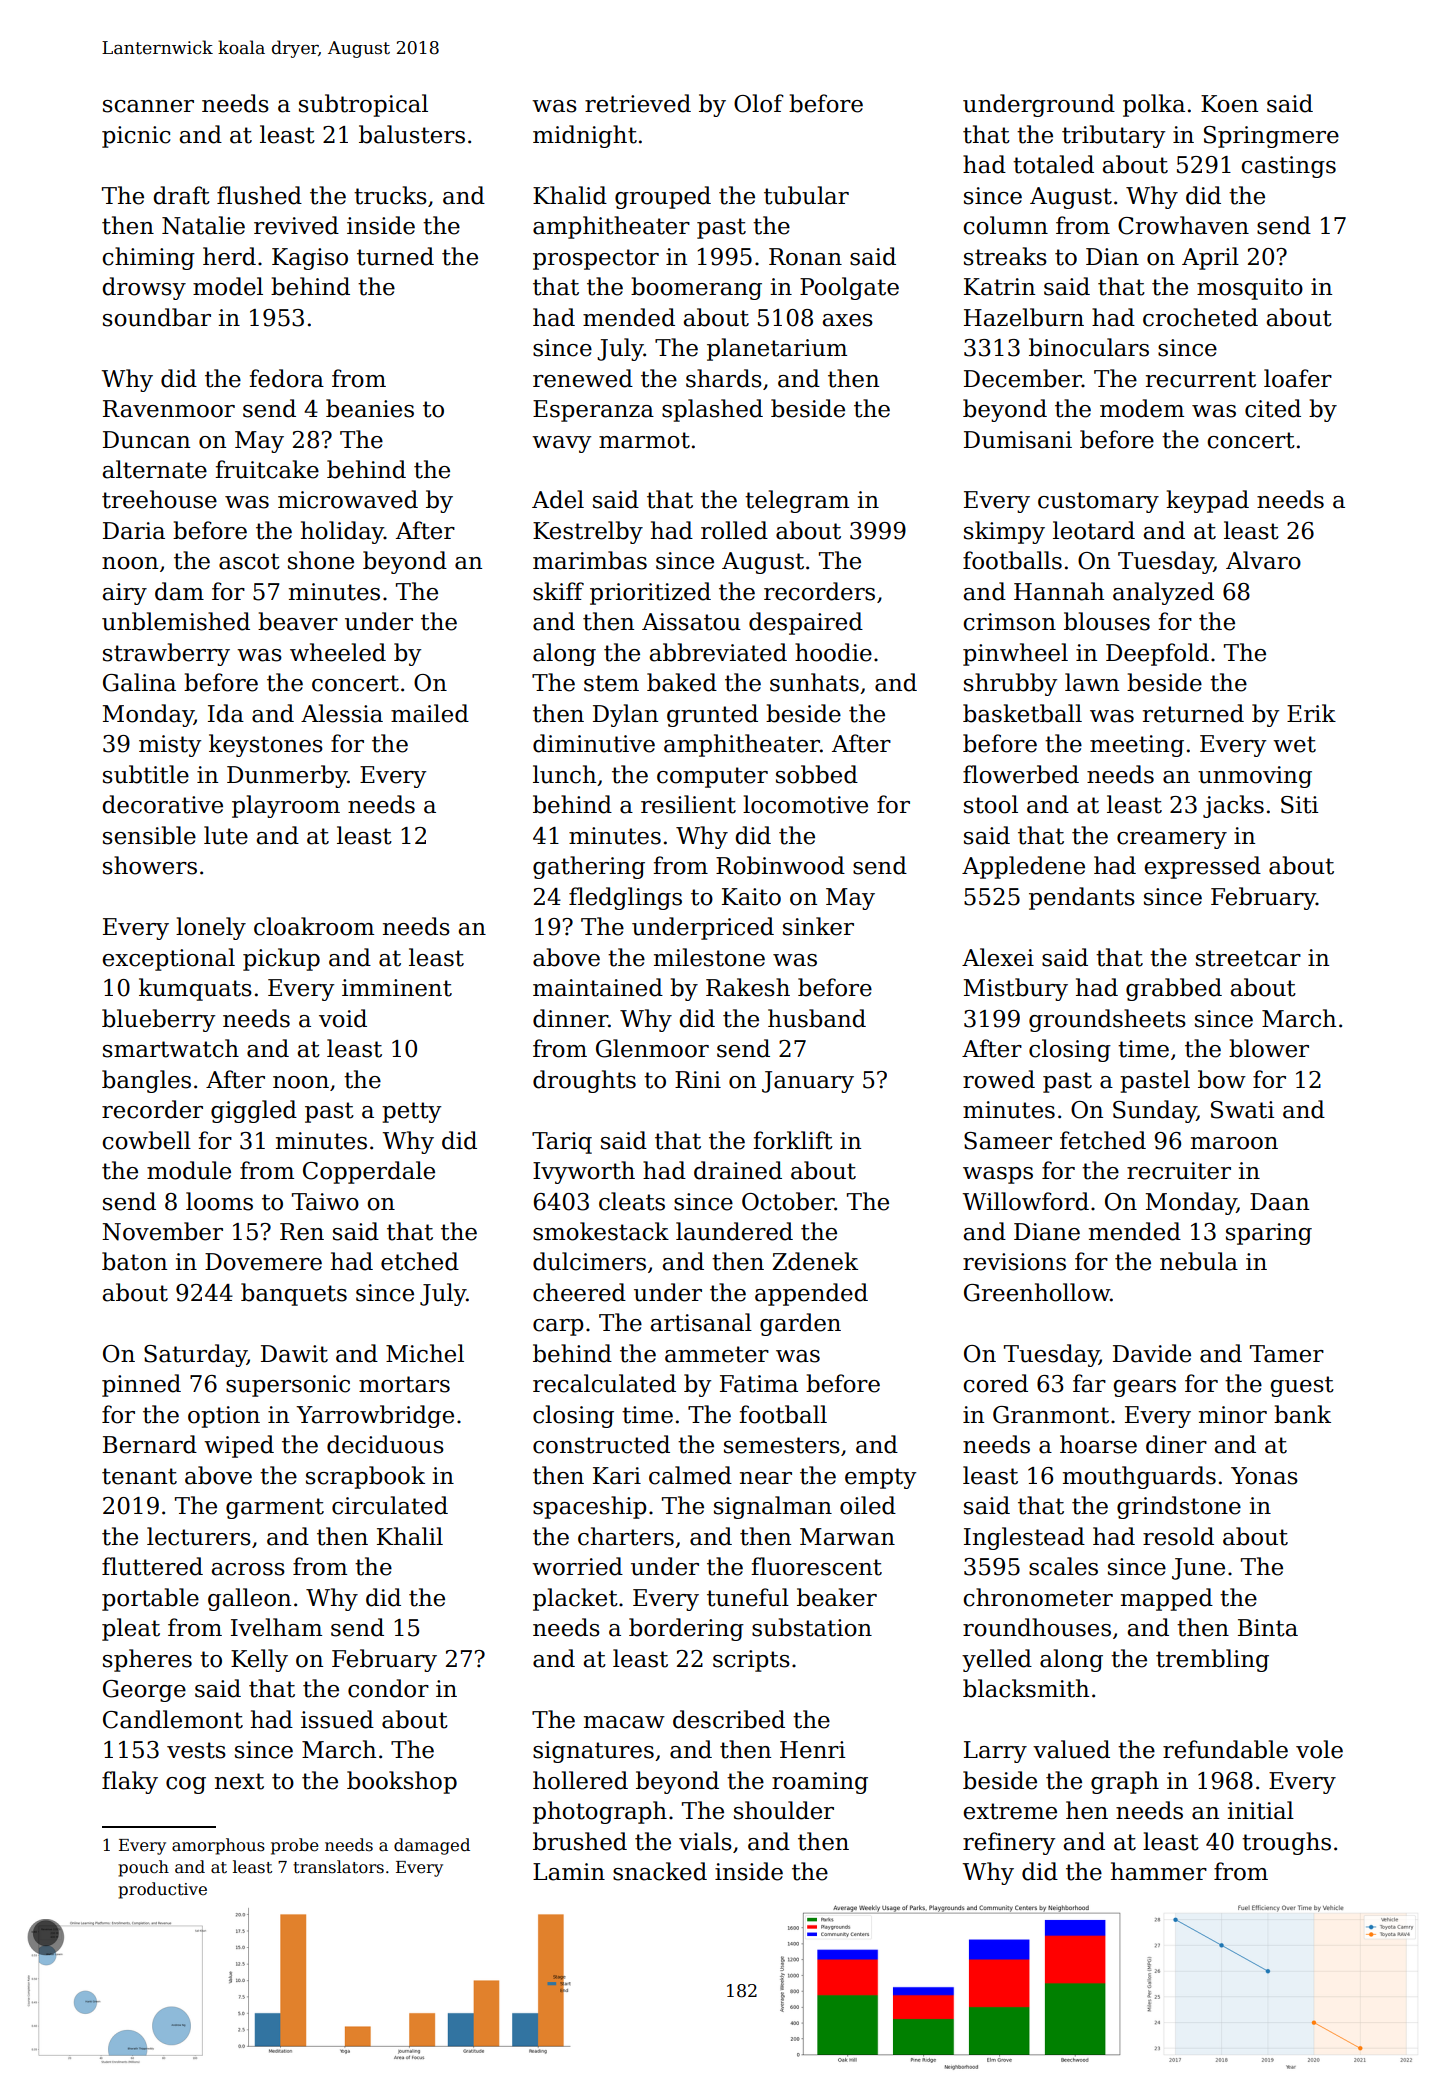  I want to click on hammer, so click(1159, 1871).
